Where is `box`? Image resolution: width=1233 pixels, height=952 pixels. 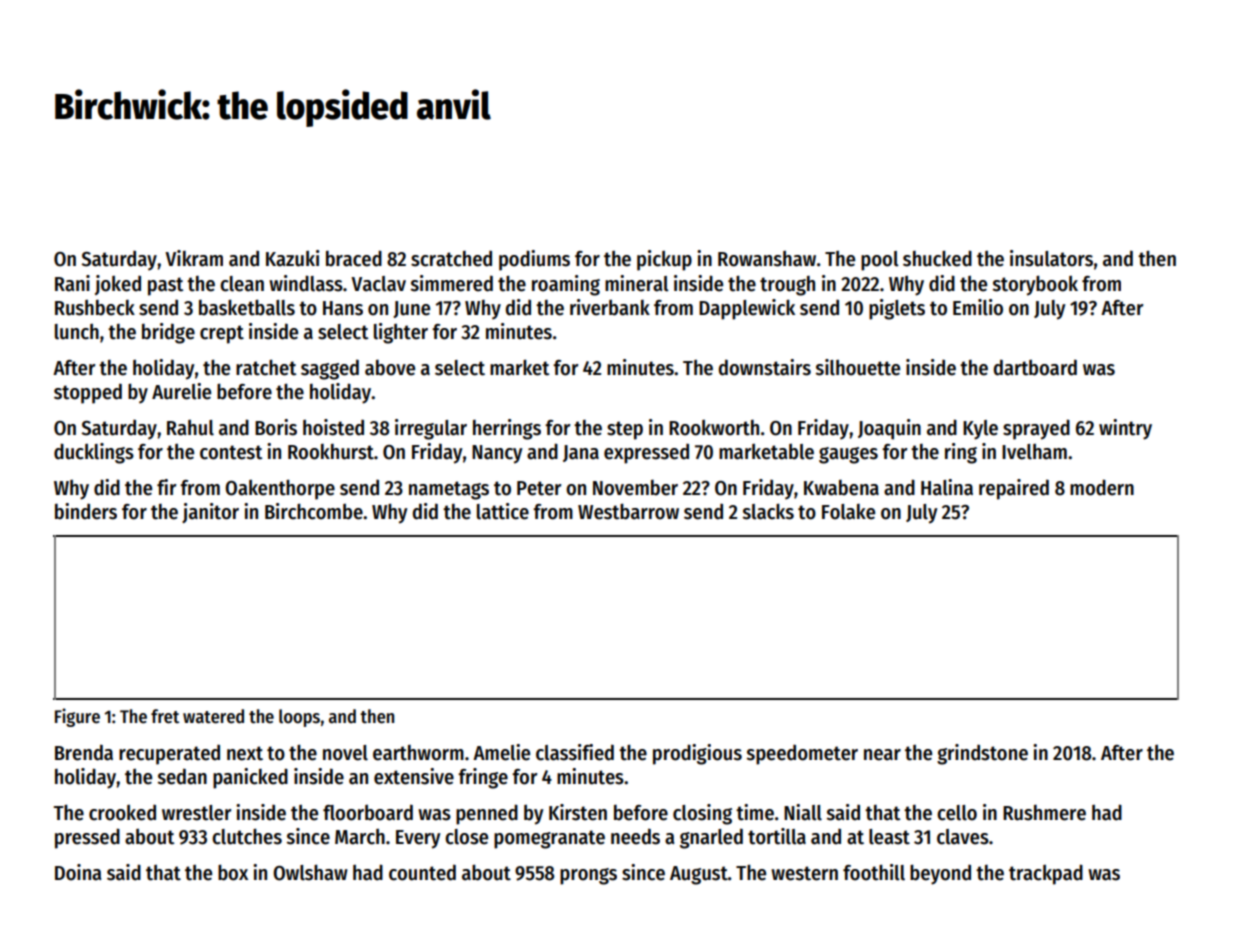 box is located at coordinates (233, 872).
